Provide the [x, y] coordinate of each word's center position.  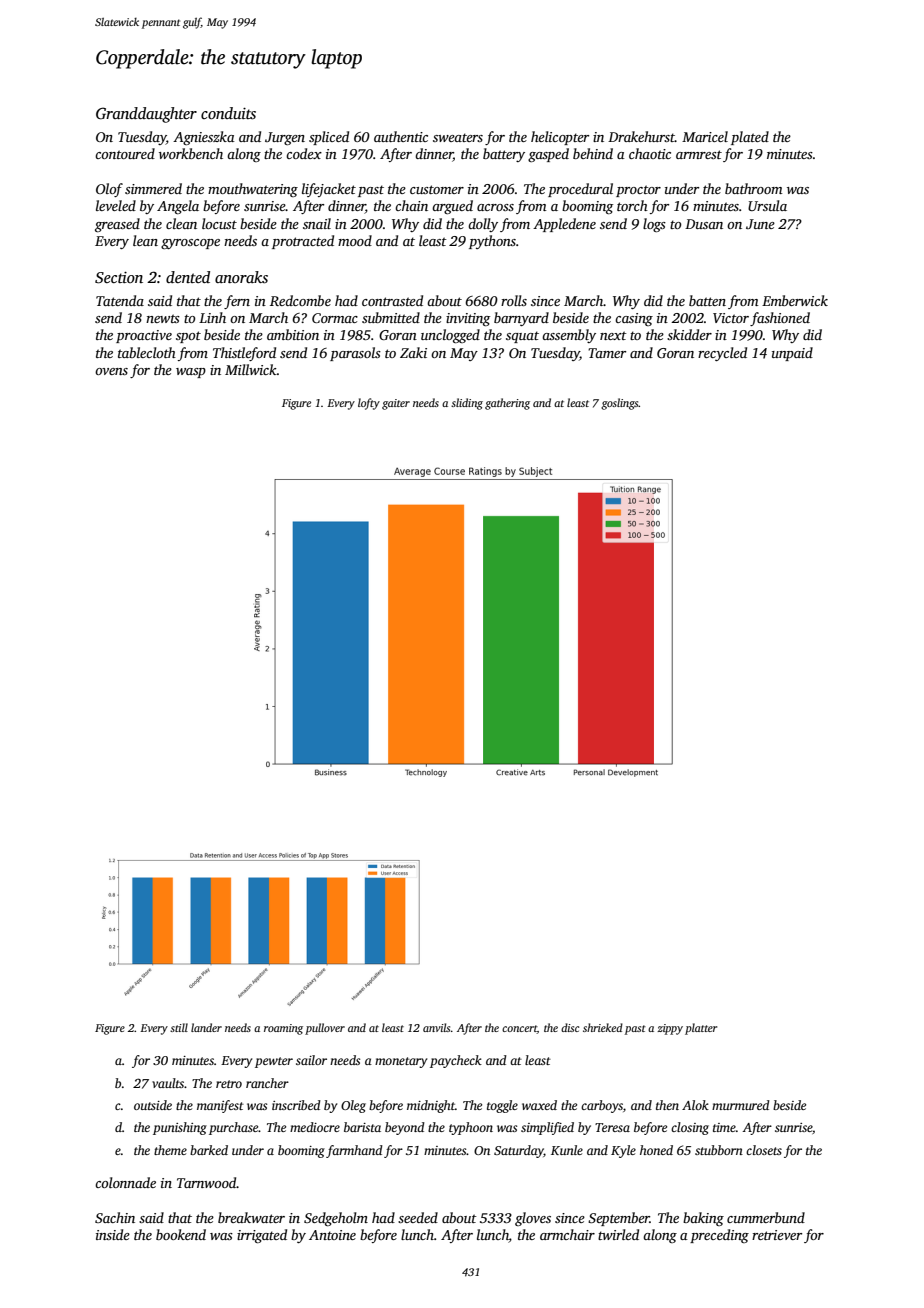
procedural [580, 190]
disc [570, 1027]
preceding [719, 1236]
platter [701, 1029]
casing [634, 319]
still [179, 1027]
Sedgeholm [336, 1219]
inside [113, 1234]
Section [119, 278]
